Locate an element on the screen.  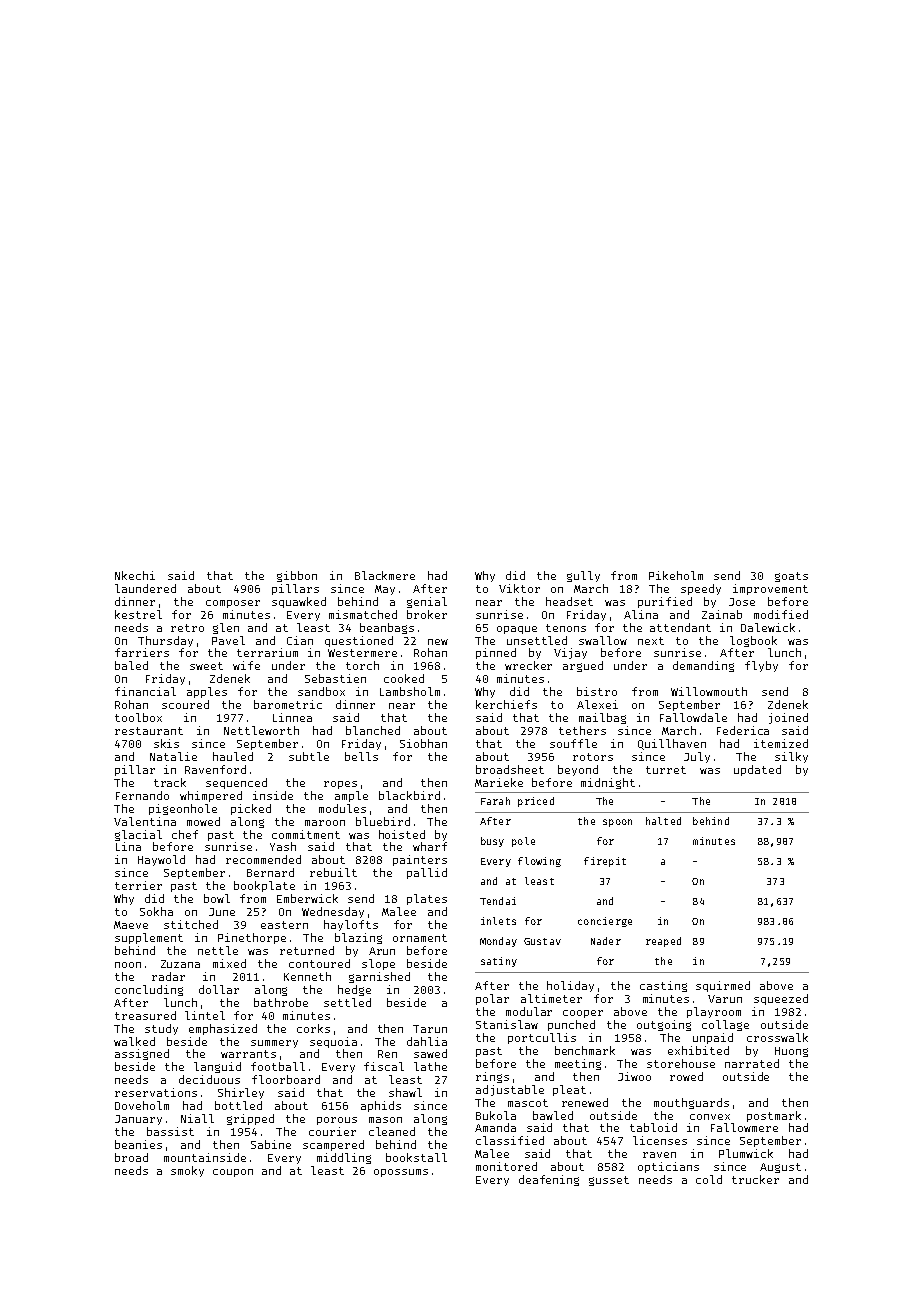
Viktor is located at coordinates (519, 588).
